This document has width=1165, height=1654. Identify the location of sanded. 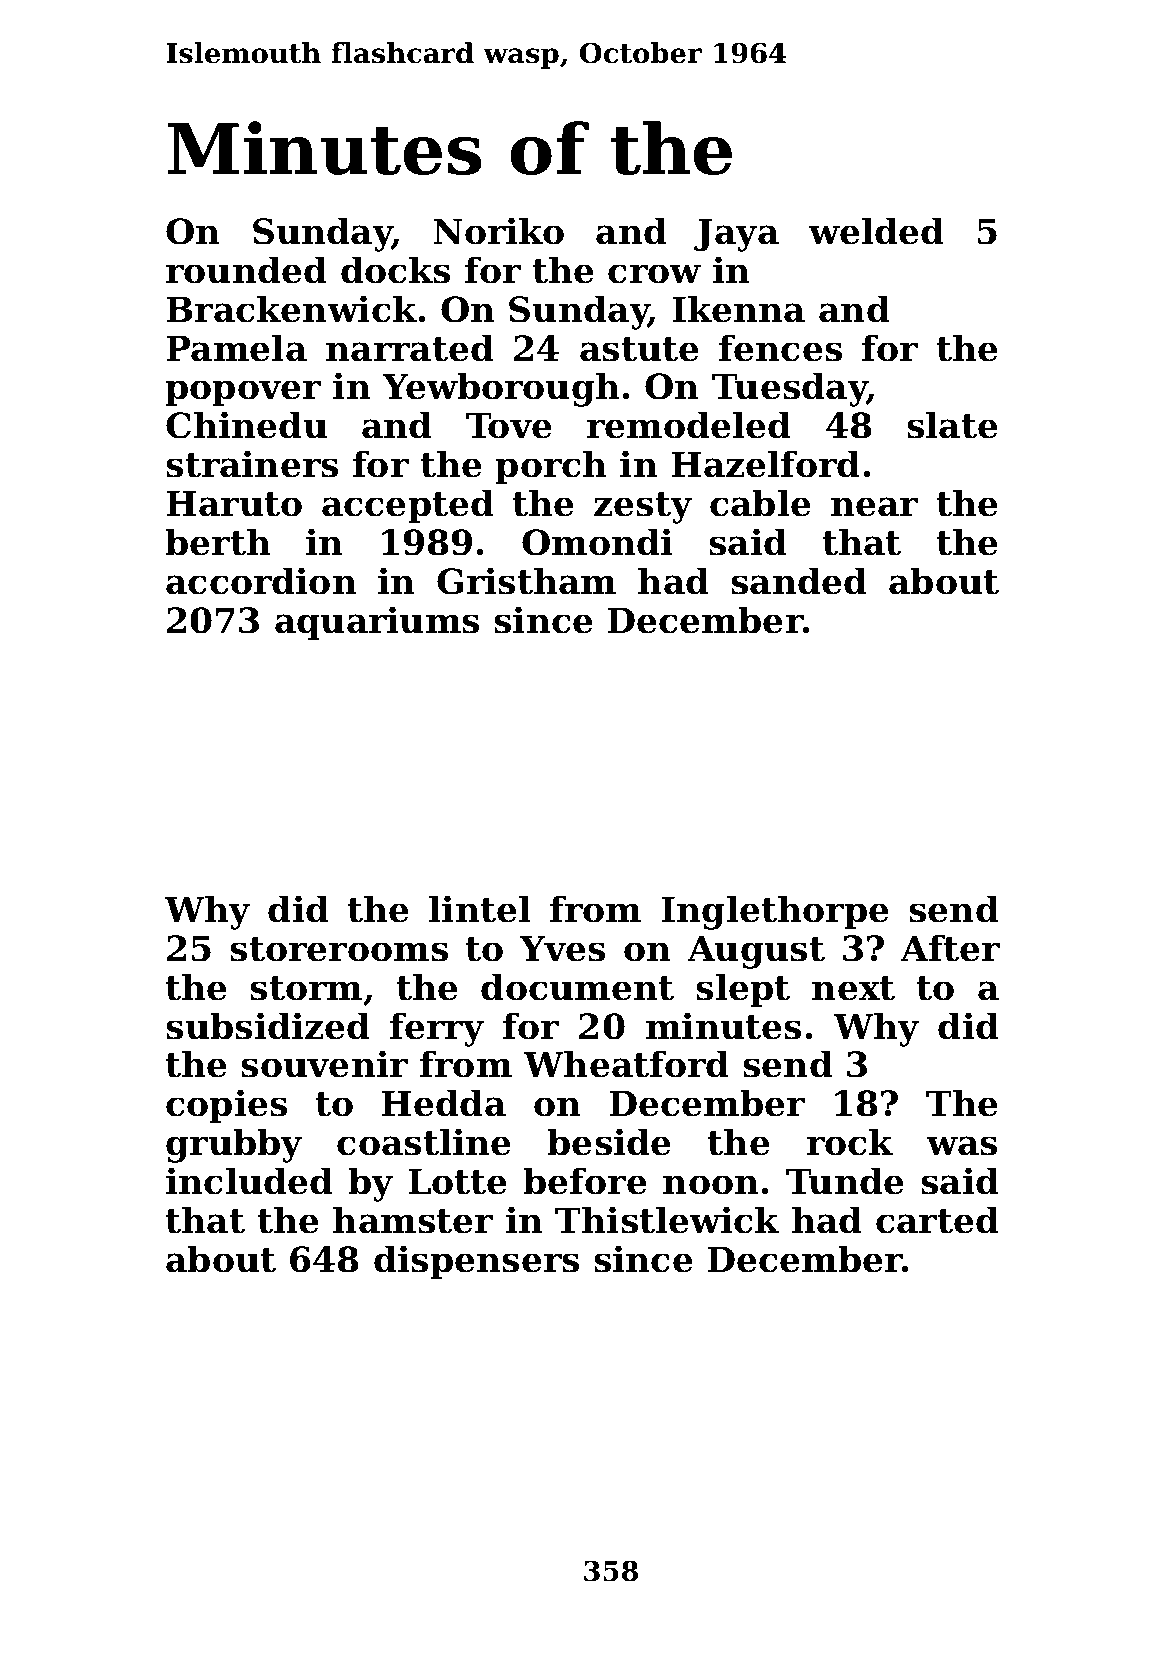
(799, 581).
